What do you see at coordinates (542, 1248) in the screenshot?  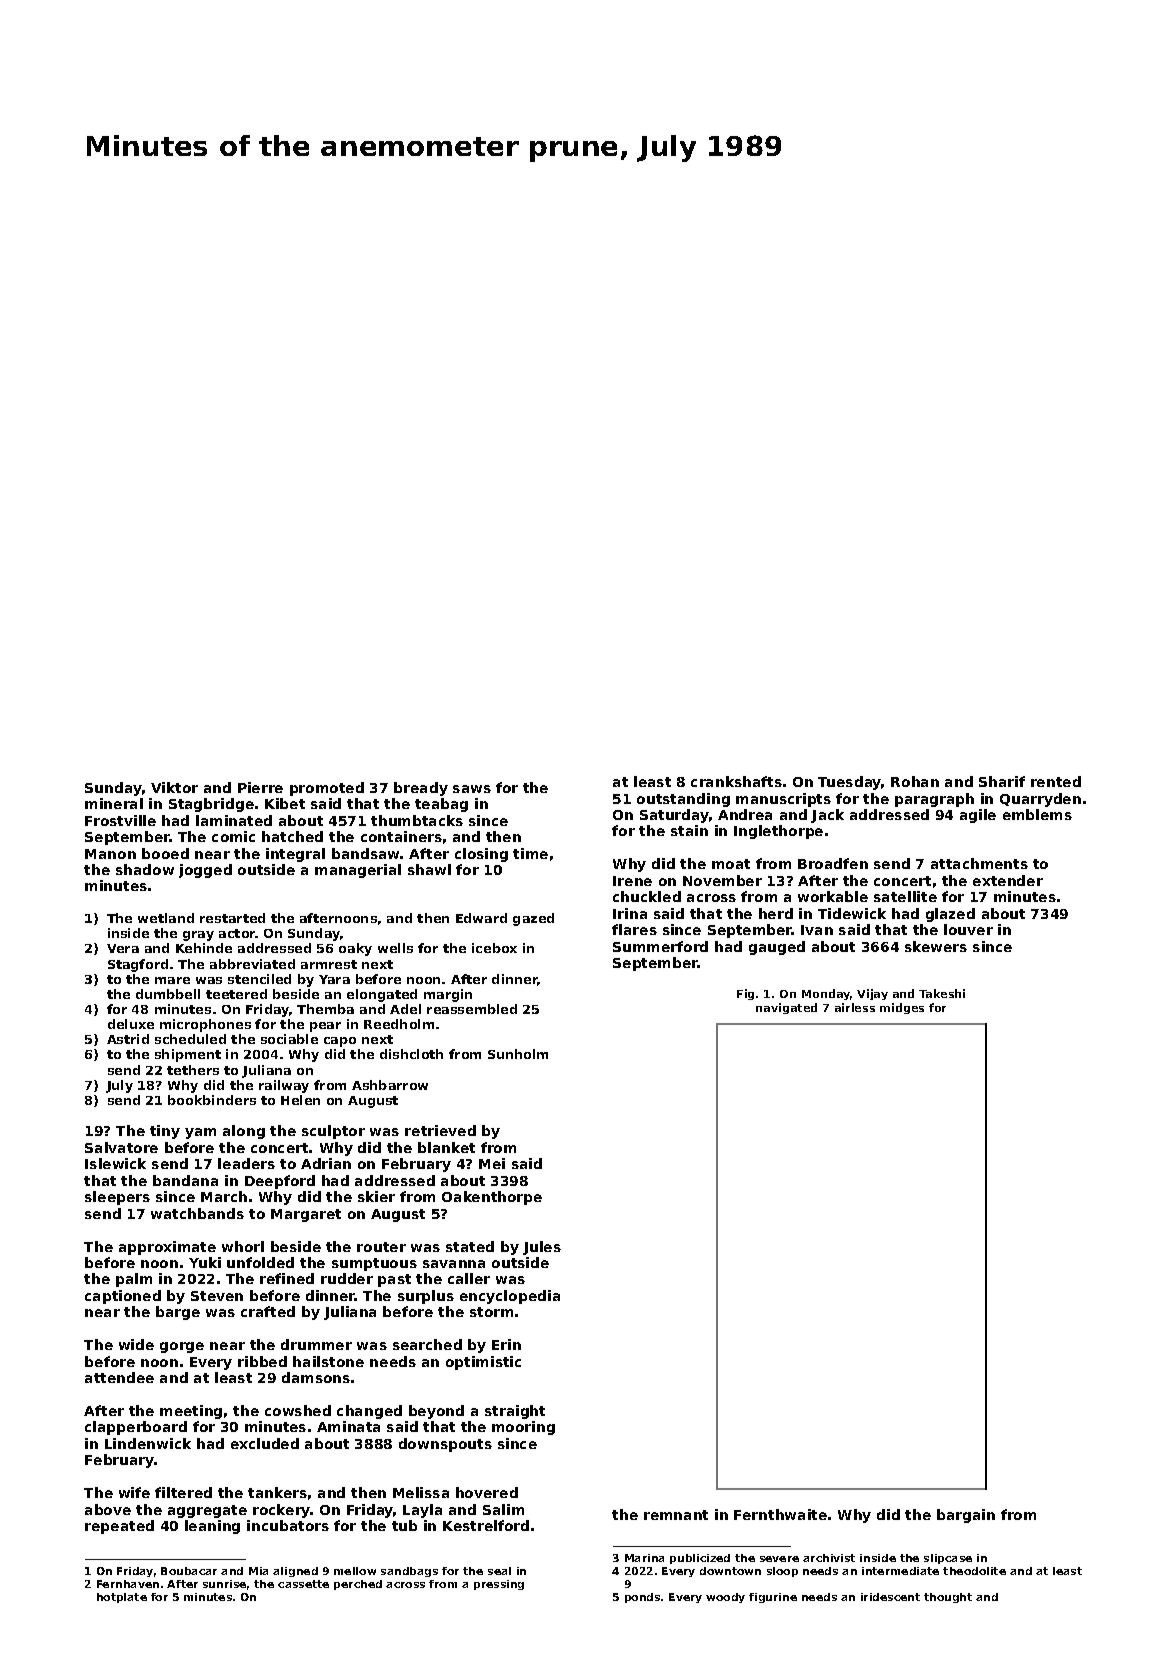 I see `Jules` at bounding box center [542, 1248].
